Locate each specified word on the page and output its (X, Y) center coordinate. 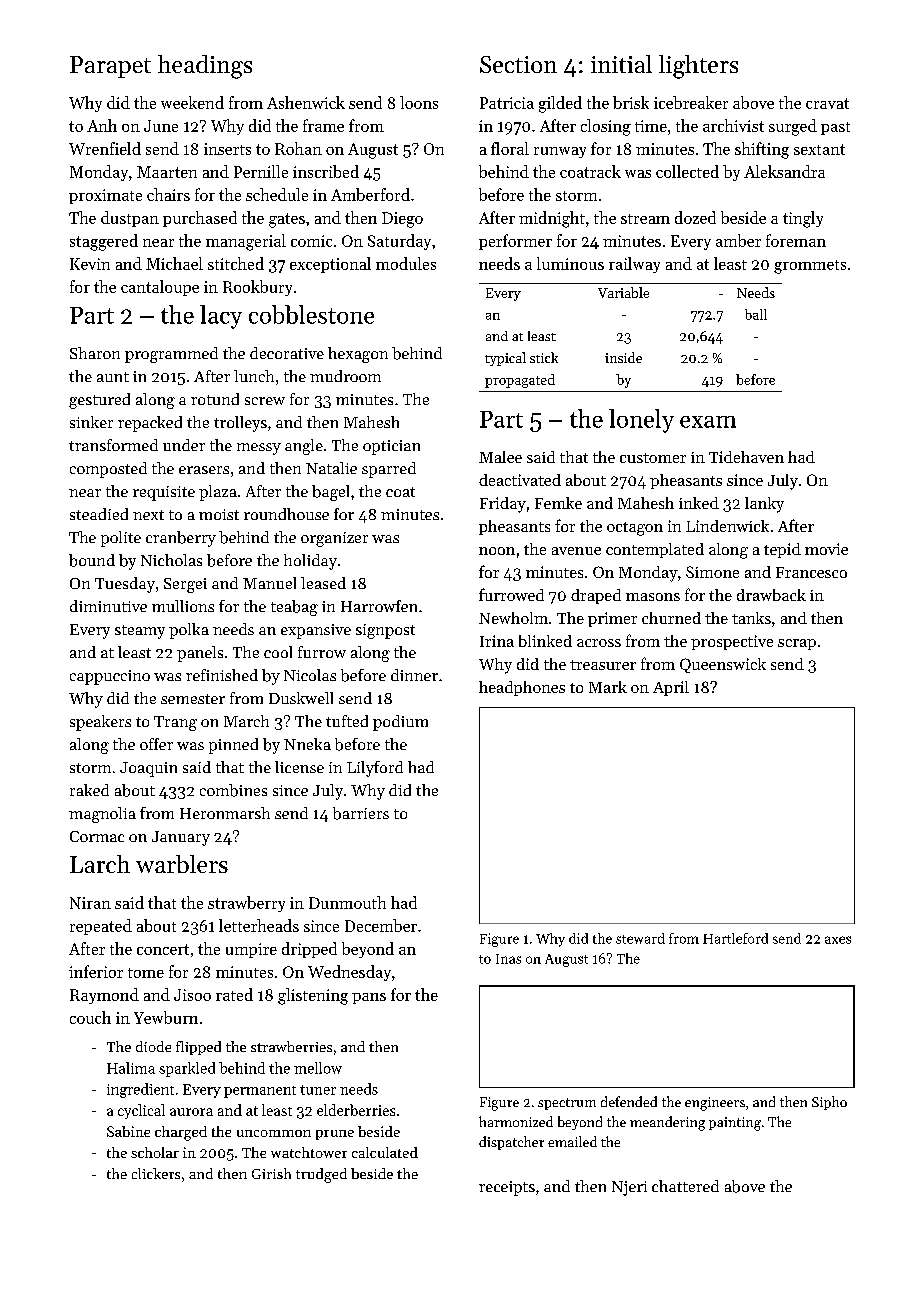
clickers (156, 1173)
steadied (99, 514)
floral (510, 148)
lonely (641, 421)
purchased (200, 219)
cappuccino (110, 677)
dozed (695, 217)
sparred (389, 470)
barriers (361, 813)
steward (640, 938)
